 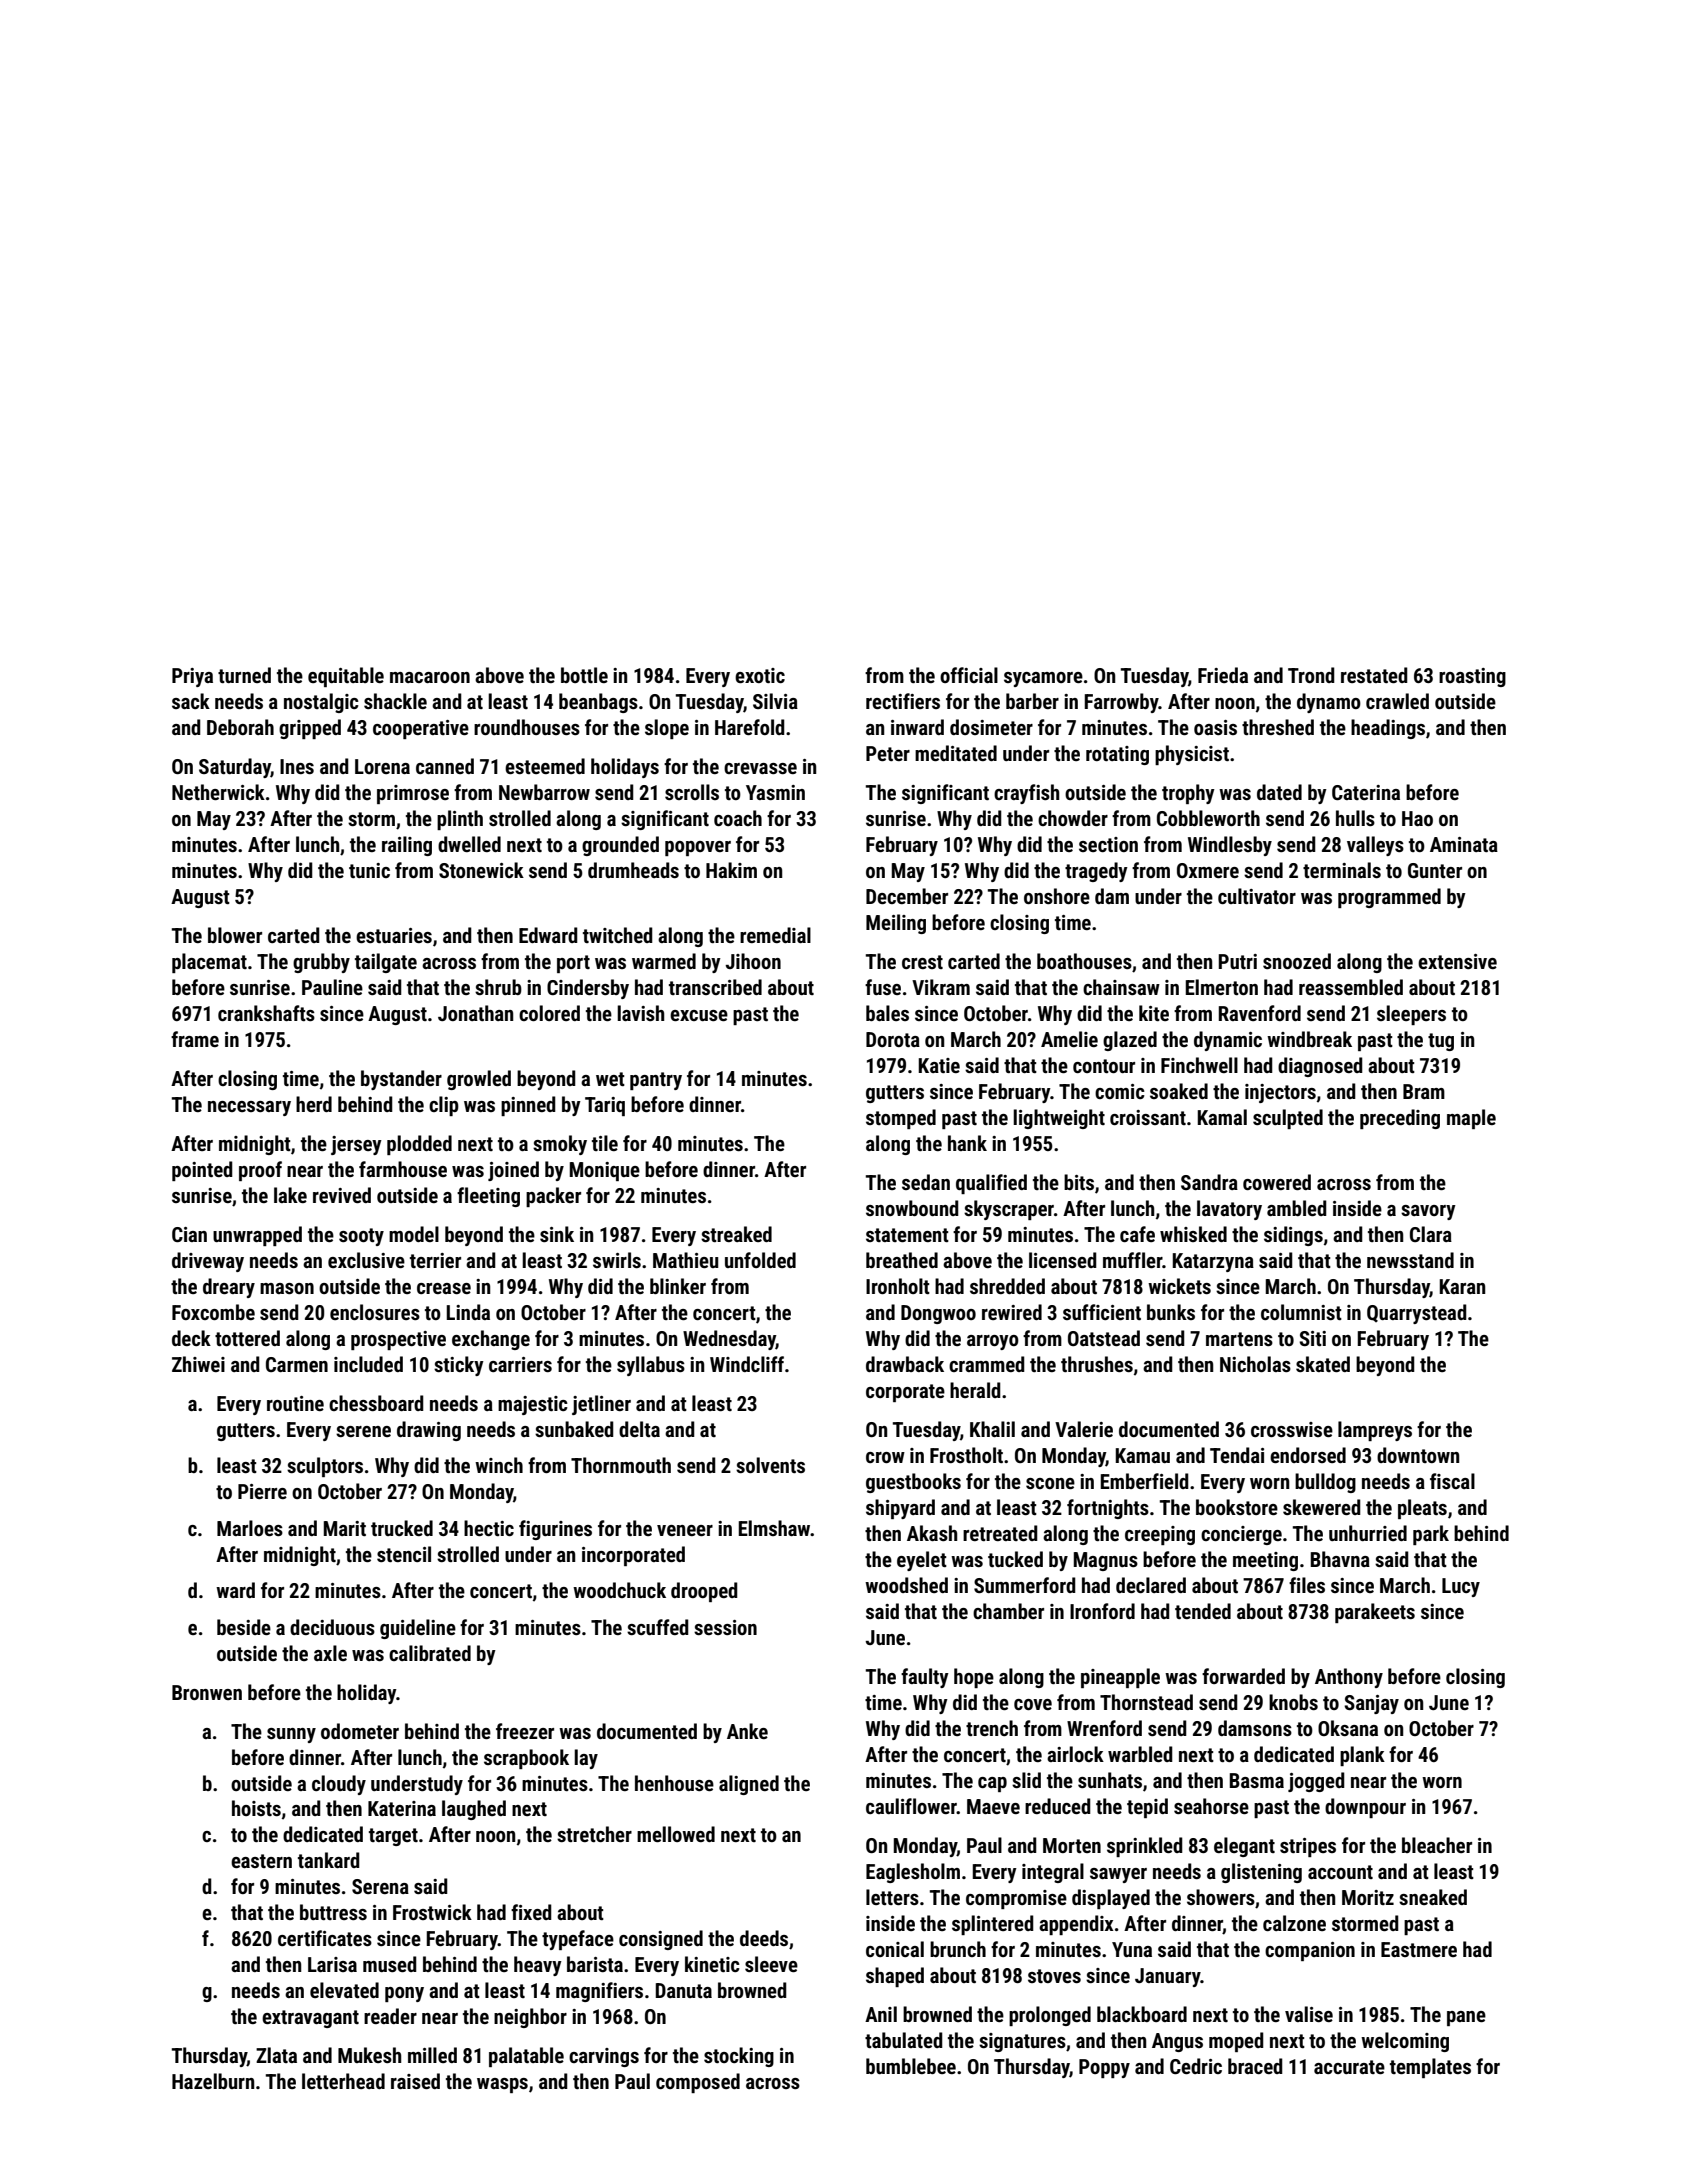 What do you see at coordinates (368, 1364) in the screenshot?
I see `included` at bounding box center [368, 1364].
